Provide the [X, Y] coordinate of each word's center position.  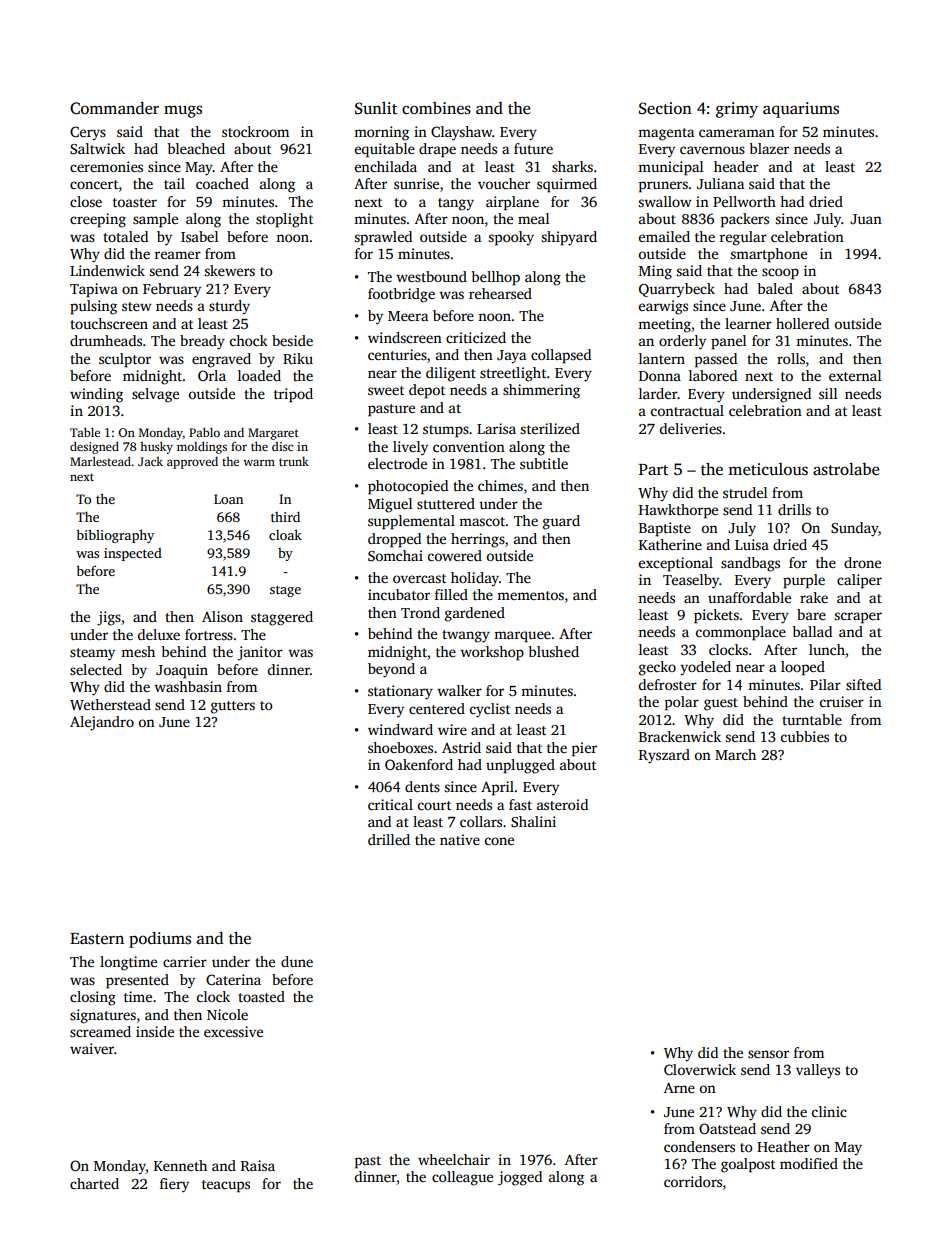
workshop [492, 653]
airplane [512, 203]
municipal [670, 168]
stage [285, 591]
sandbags [750, 564]
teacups [226, 1186]
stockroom [255, 131]
